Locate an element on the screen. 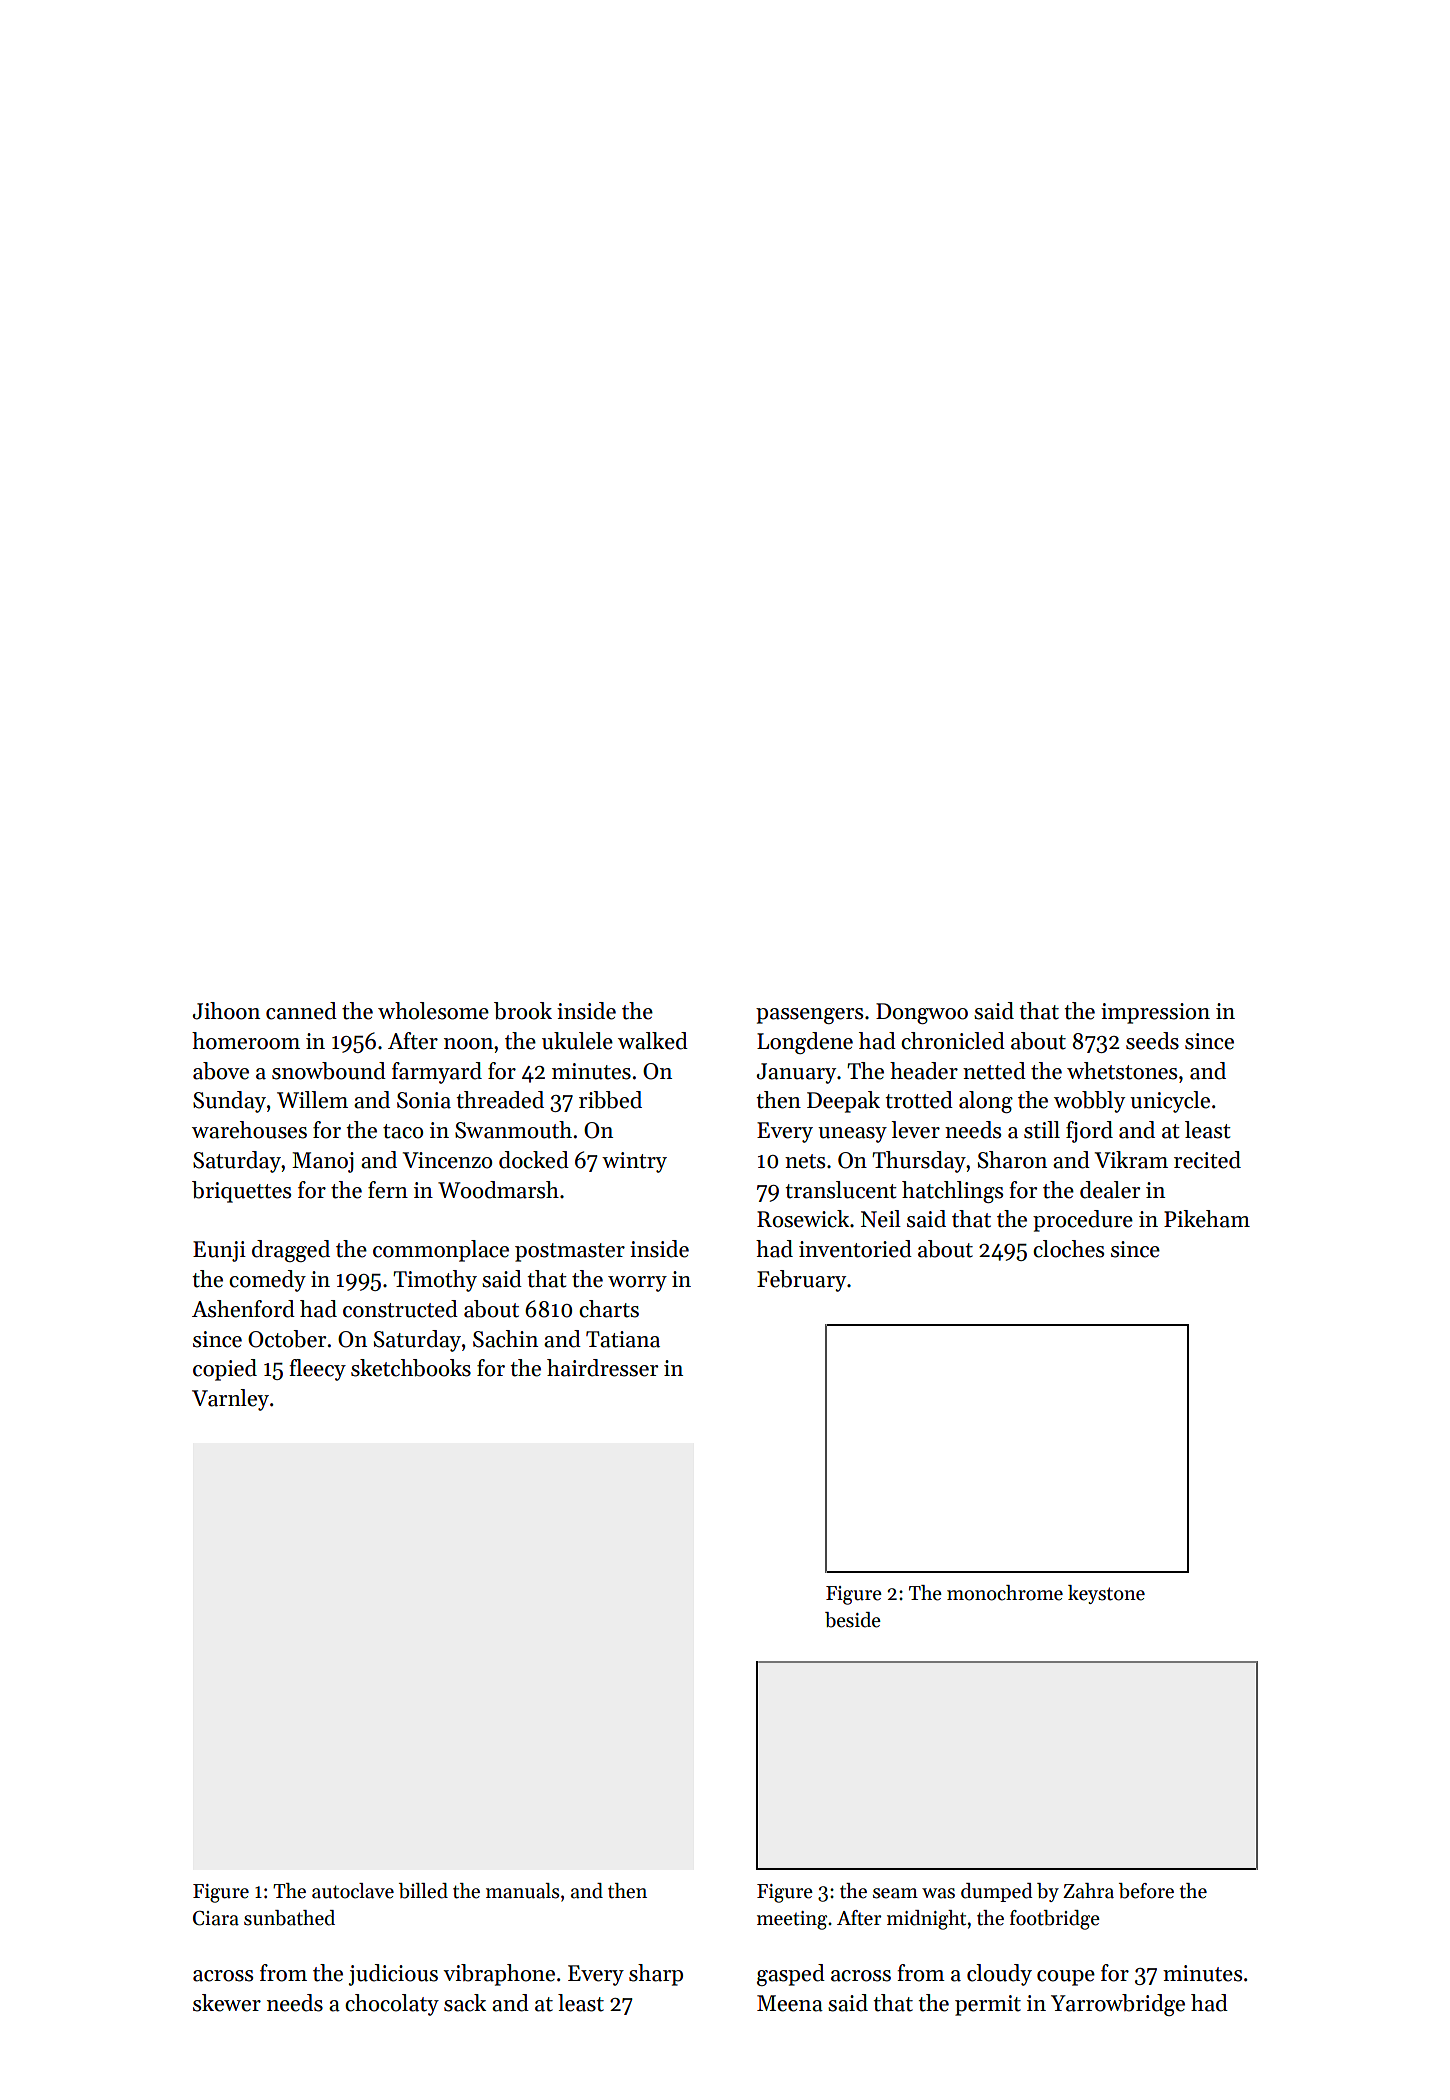  Dongwoo is located at coordinates (922, 1013).
